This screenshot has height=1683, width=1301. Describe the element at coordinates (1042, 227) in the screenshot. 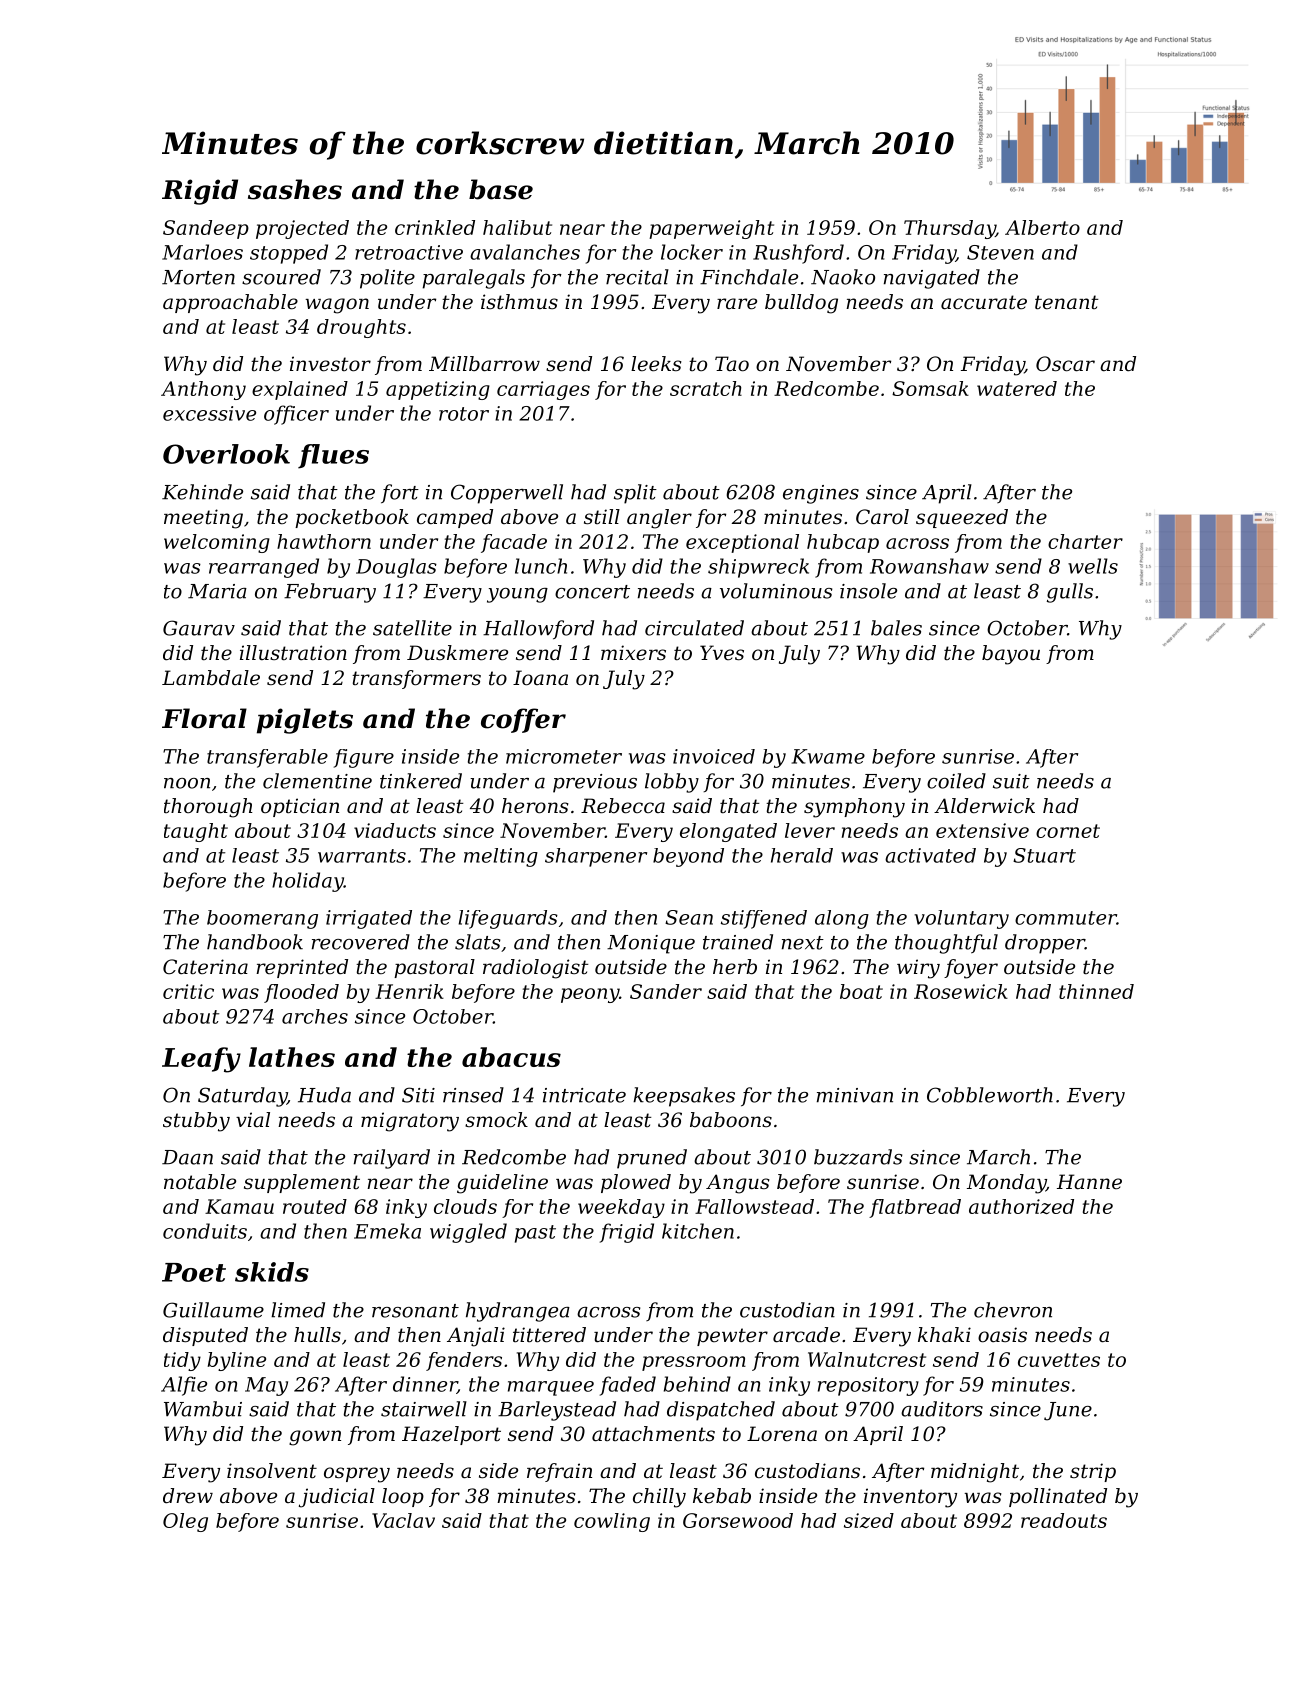

I see `Alberto` at that location.
